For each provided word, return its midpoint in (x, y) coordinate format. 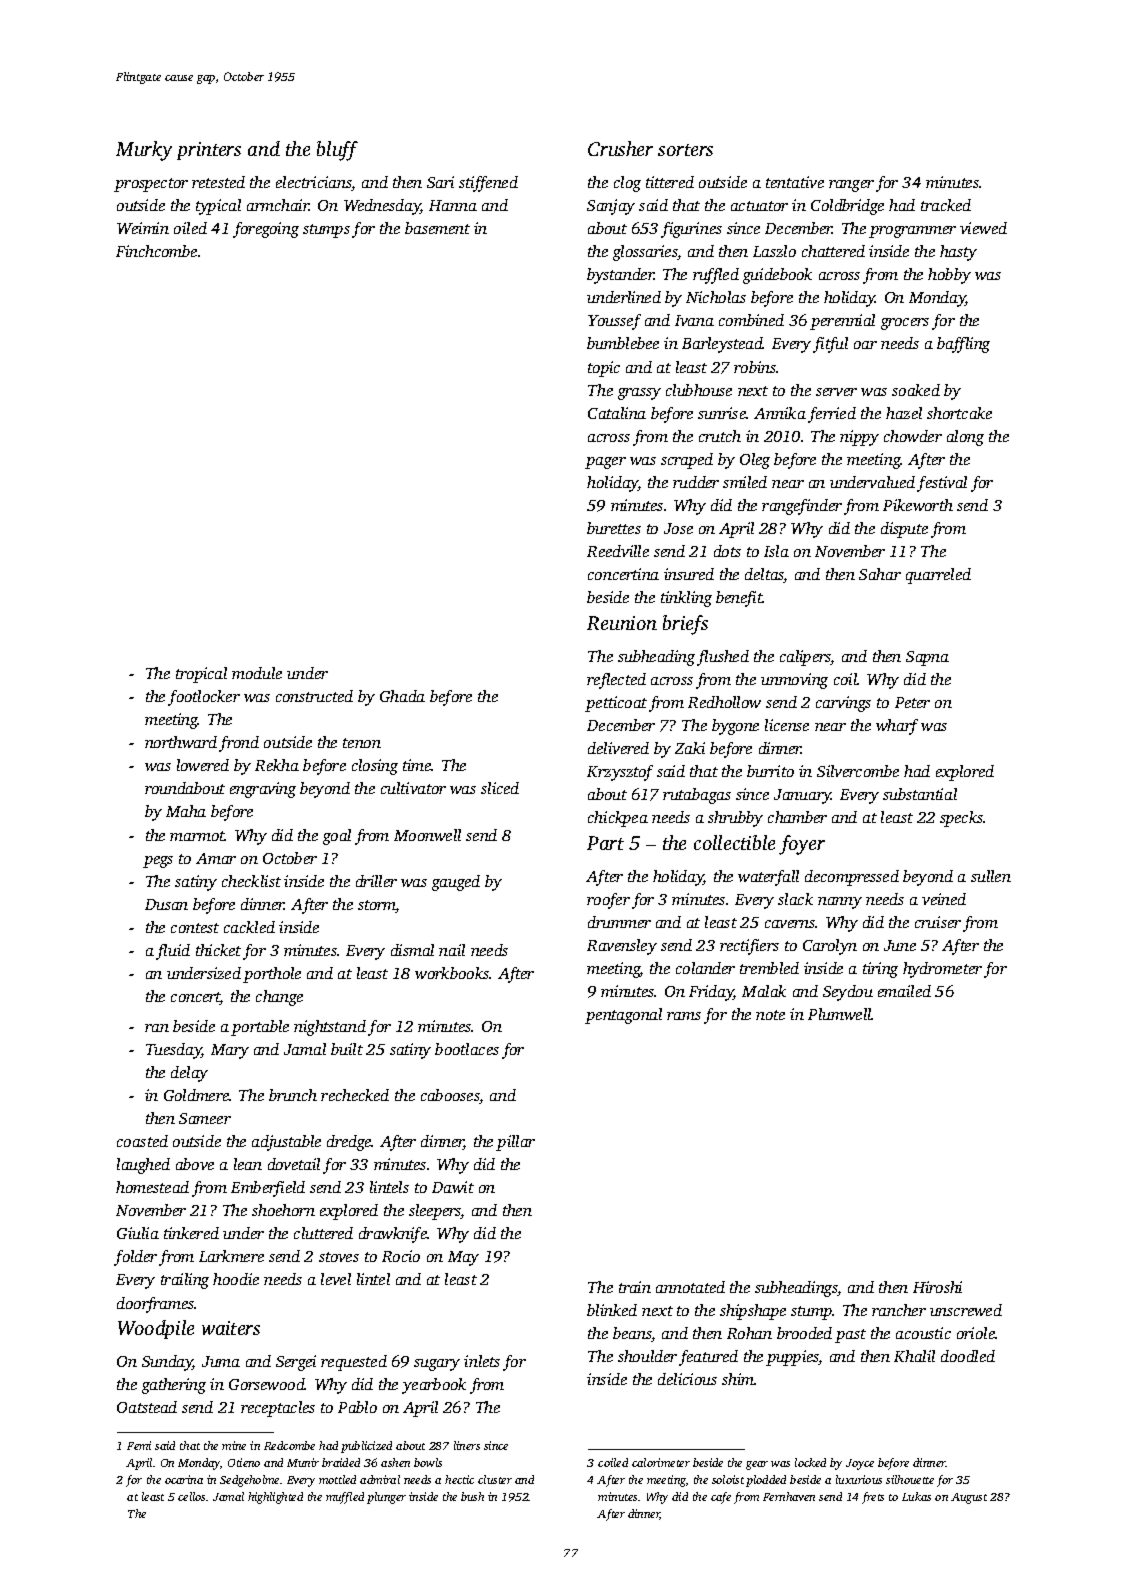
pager (605, 463)
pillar (515, 1143)
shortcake (959, 413)
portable (260, 1028)
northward (181, 742)
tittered (670, 182)
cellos (191, 1496)
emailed (904, 991)
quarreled (938, 576)
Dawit (453, 1187)
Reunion (622, 623)
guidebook (777, 276)
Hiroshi (937, 1287)
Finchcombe (156, 251)
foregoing (266, 230)
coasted (142, 1141)
